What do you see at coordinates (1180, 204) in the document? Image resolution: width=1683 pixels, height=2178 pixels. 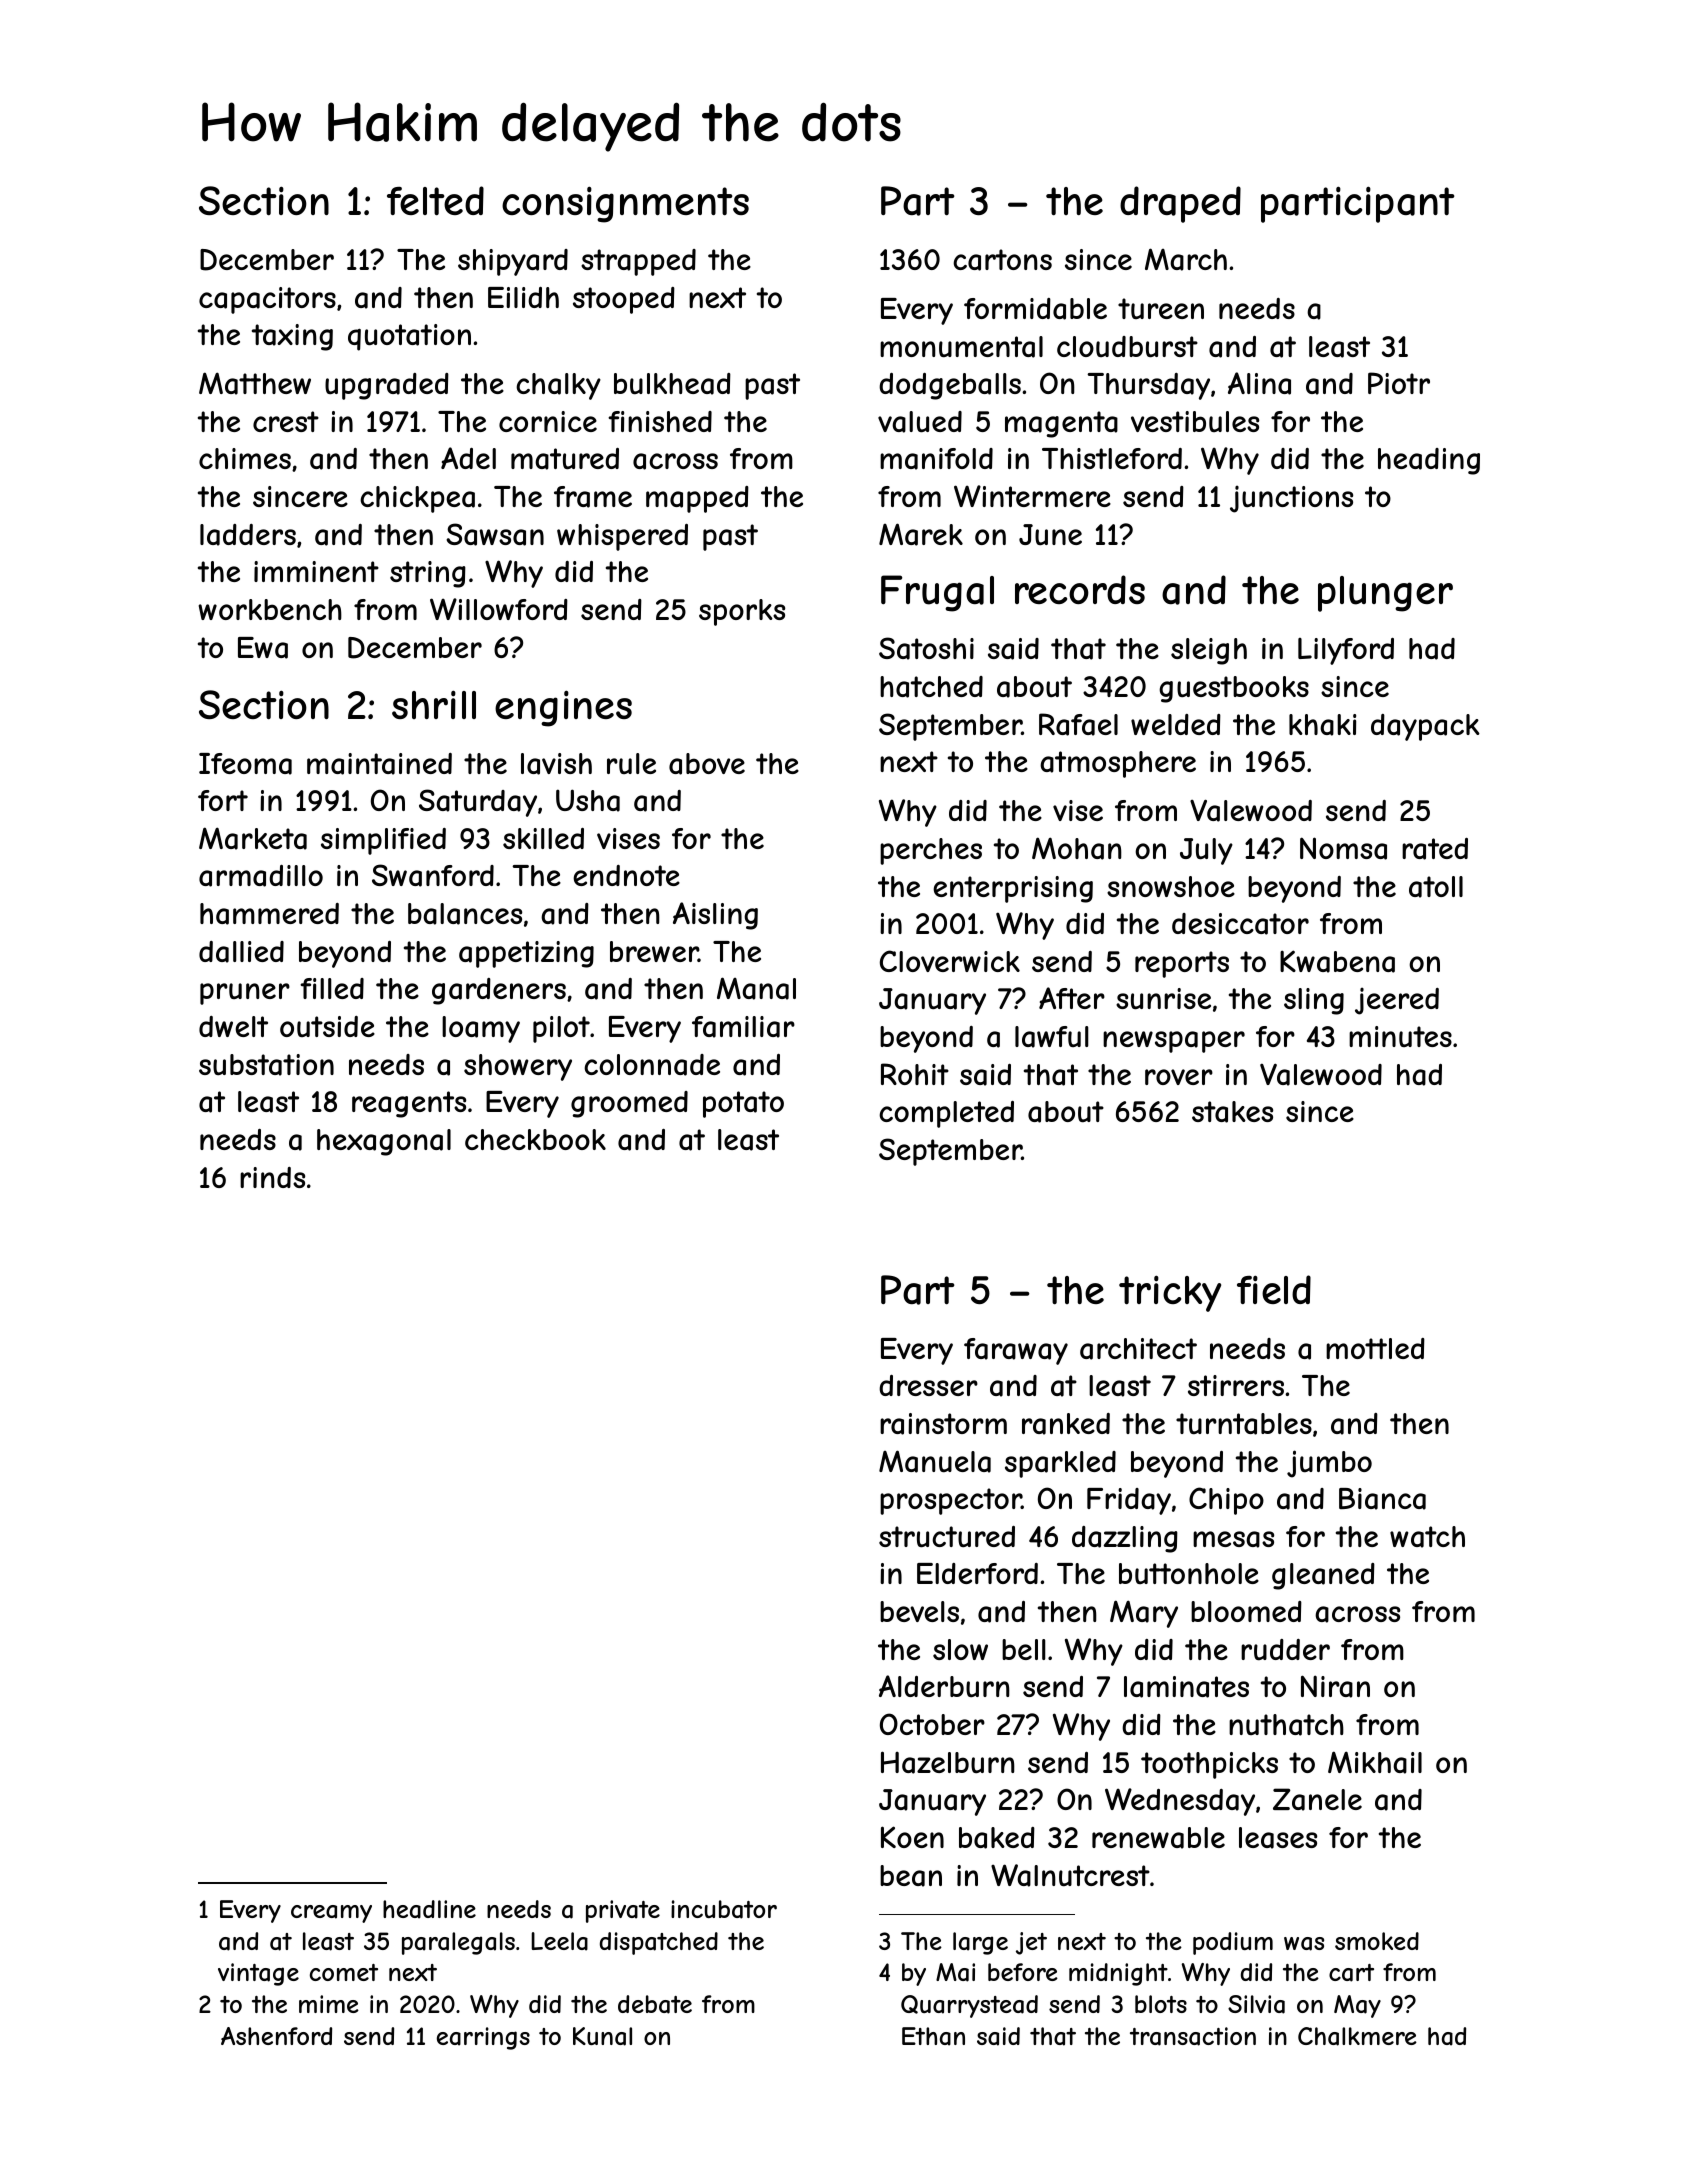 I see `draped` at bounding box center [1180, 204].
